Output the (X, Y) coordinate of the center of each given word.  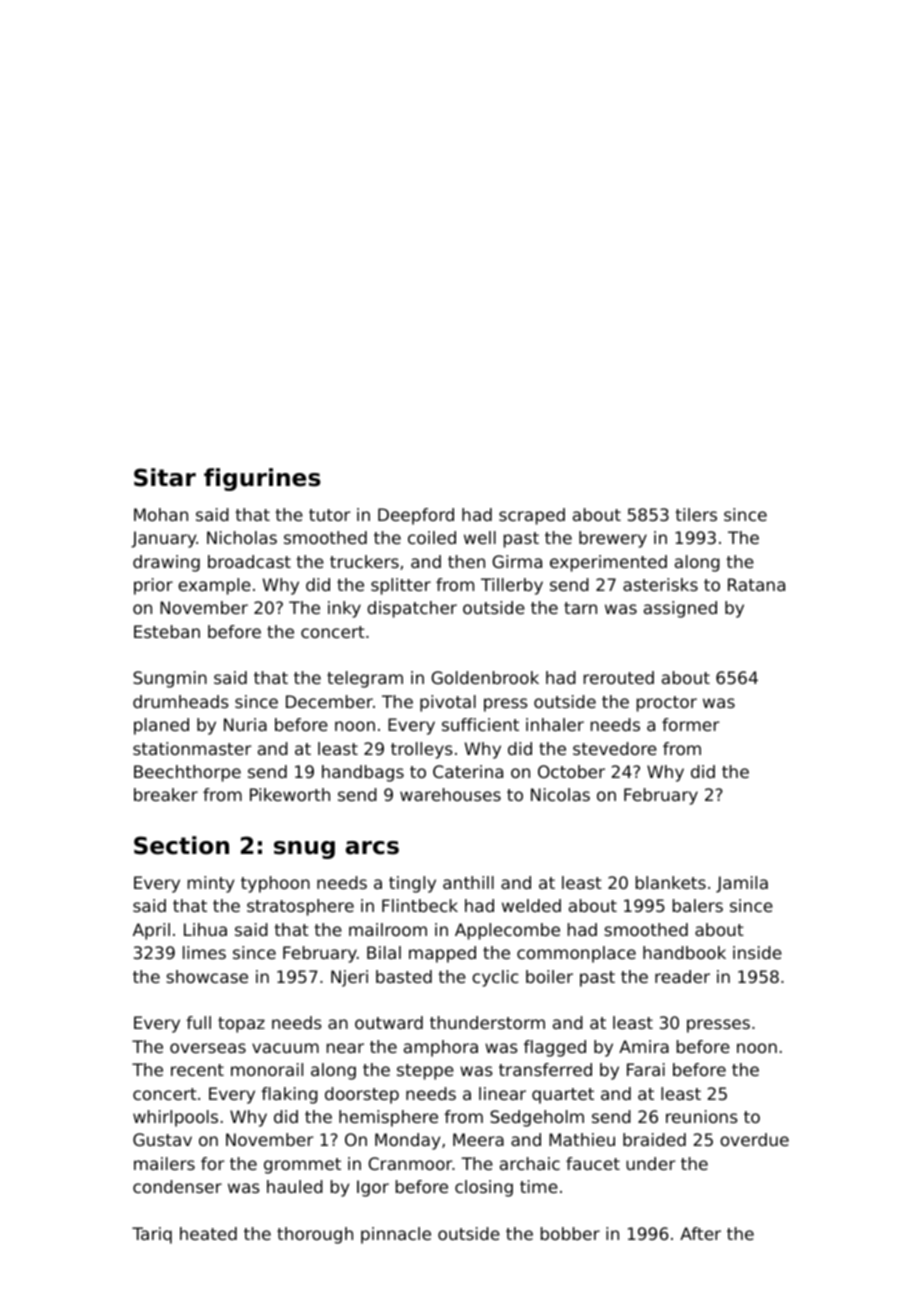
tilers (696, 514)
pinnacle (396, 1235)
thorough (315, 1235)
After (700, 1233)
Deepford (416, 516)
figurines (262, 479)
